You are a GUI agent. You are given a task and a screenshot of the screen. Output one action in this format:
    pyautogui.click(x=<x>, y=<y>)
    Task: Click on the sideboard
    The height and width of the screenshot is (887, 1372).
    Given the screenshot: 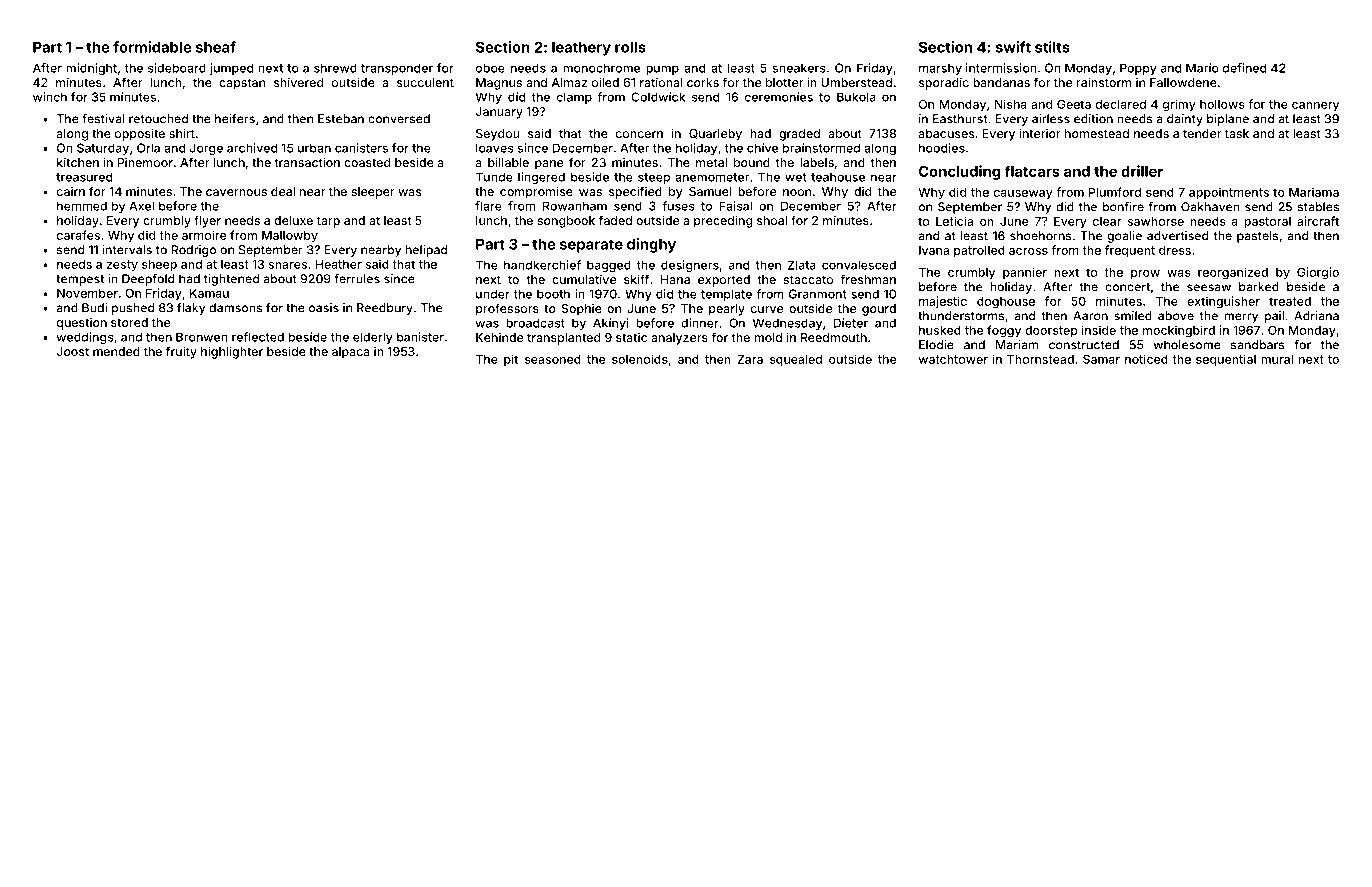 What is the action you would take?
    pyautogui.click(x=177, y=68)
